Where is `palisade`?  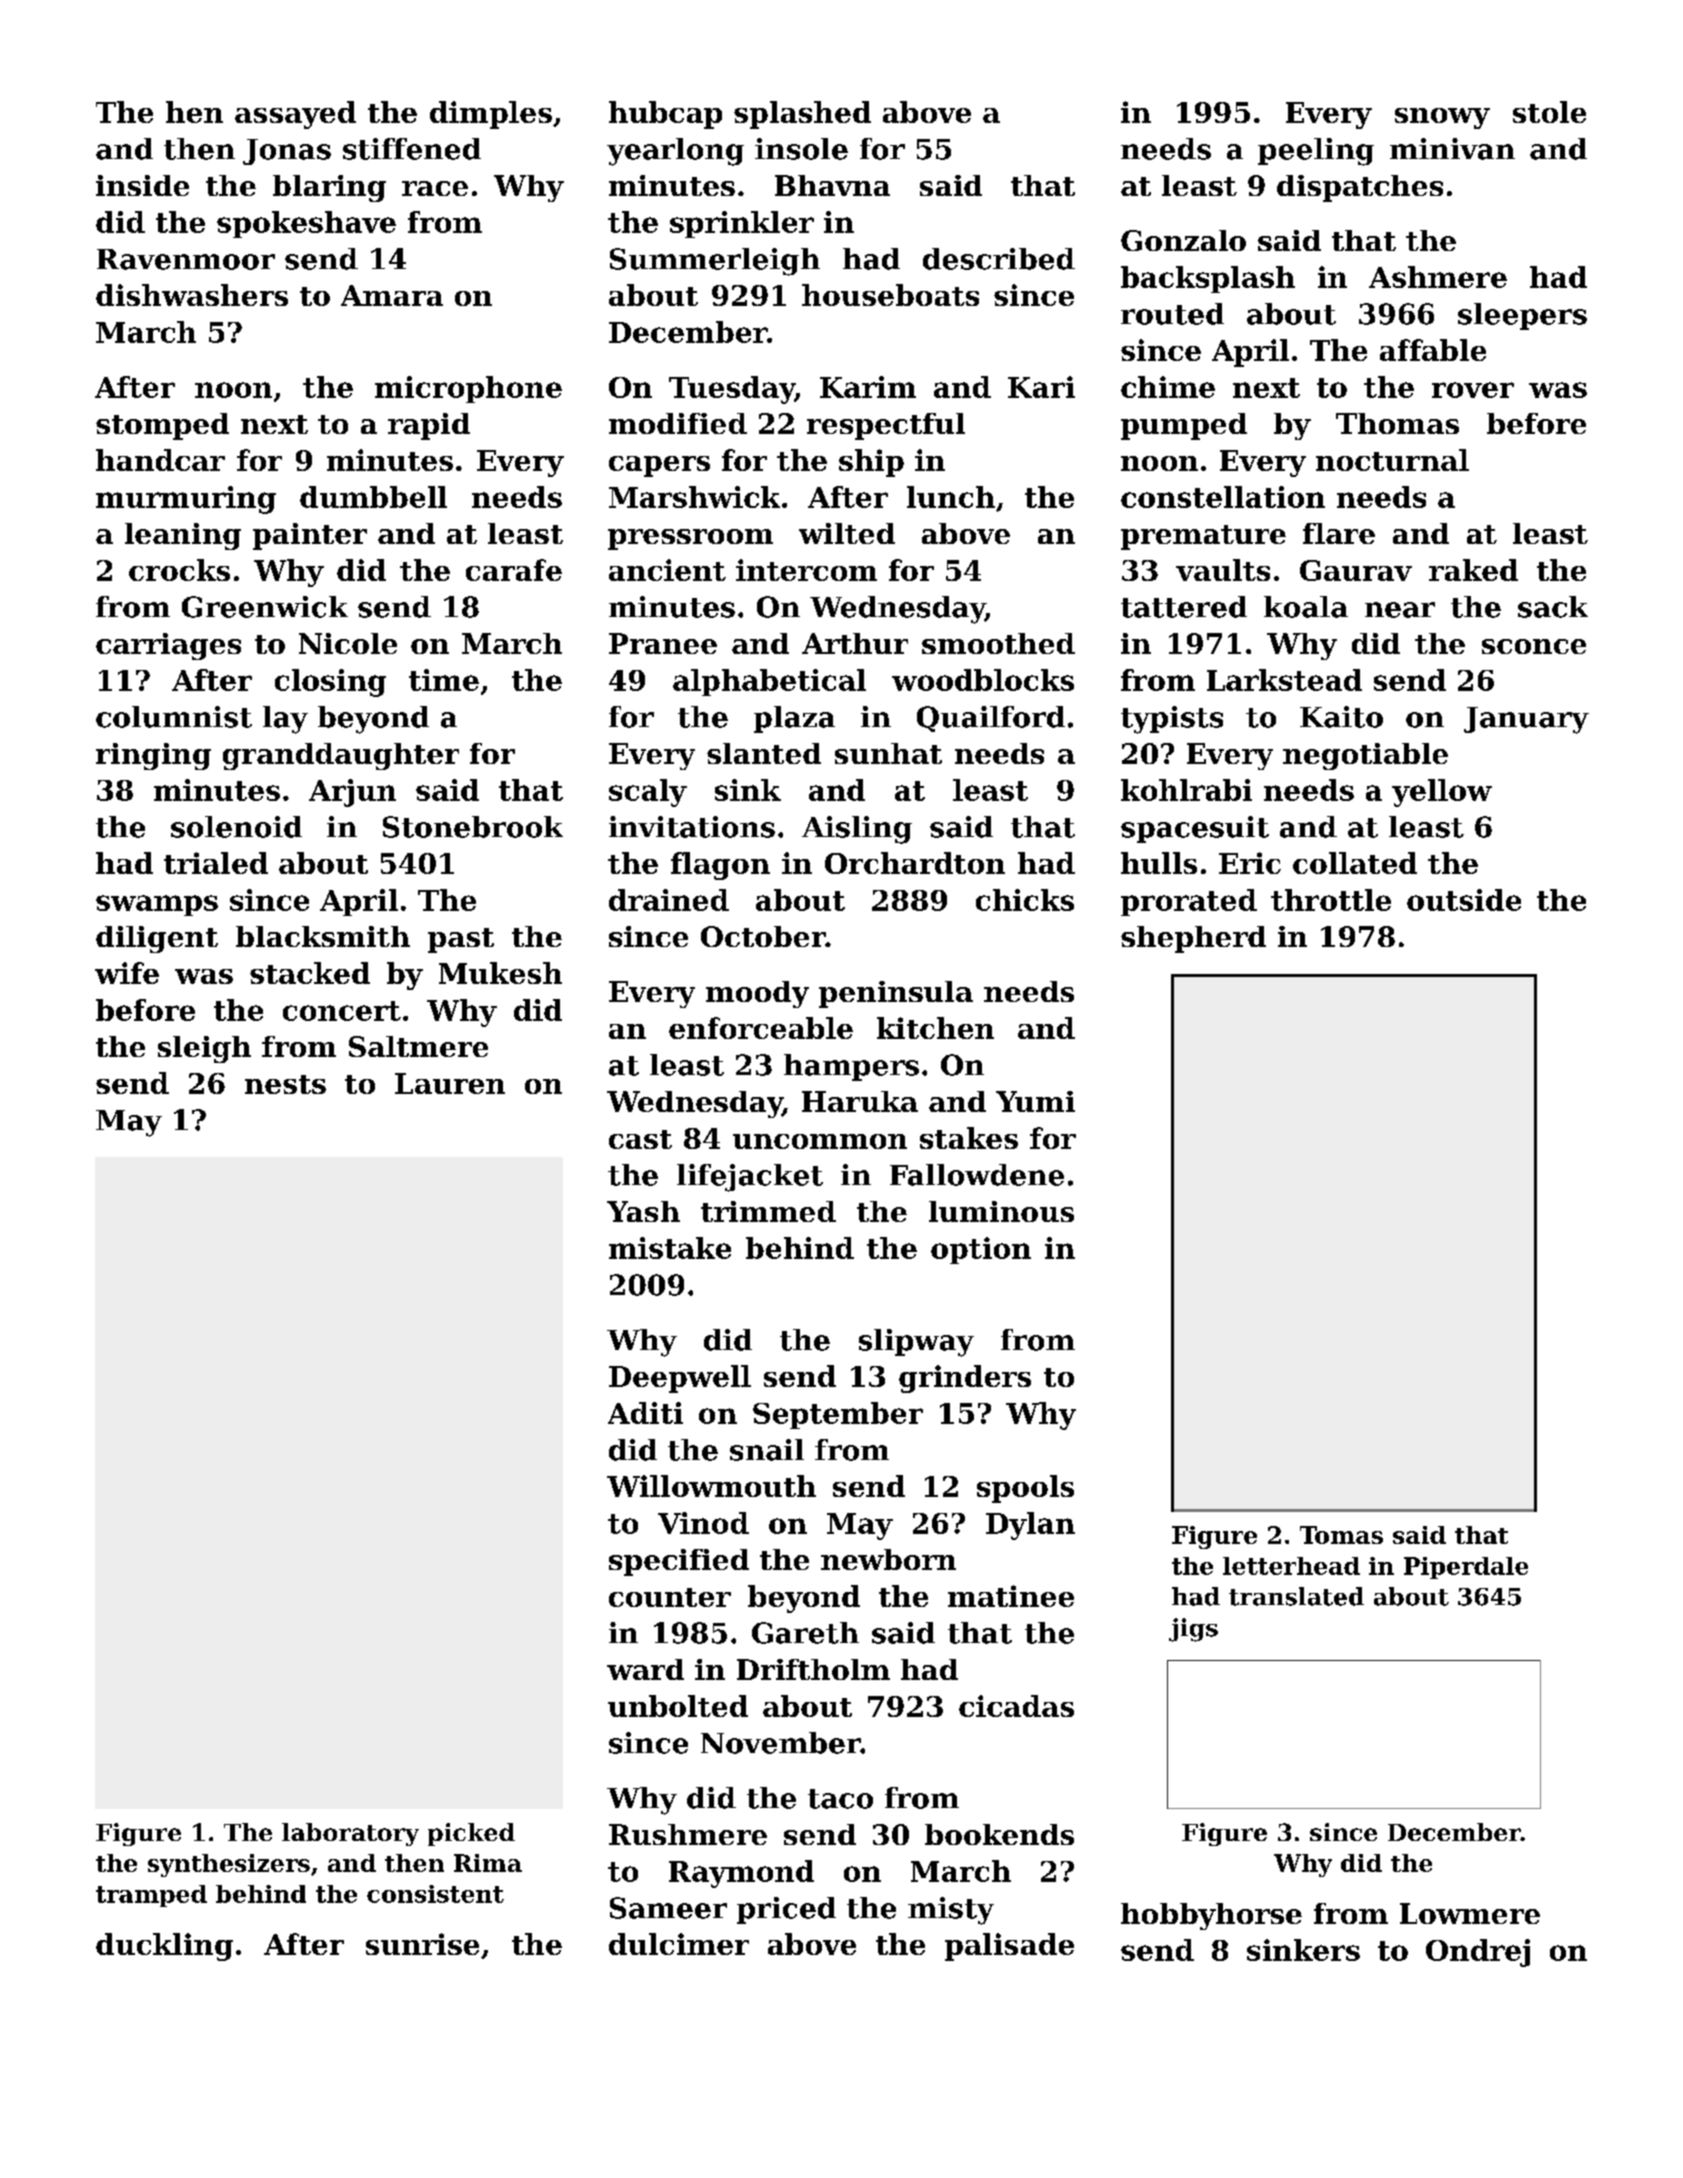
palisade is located at coordinates (1009, 1947).
